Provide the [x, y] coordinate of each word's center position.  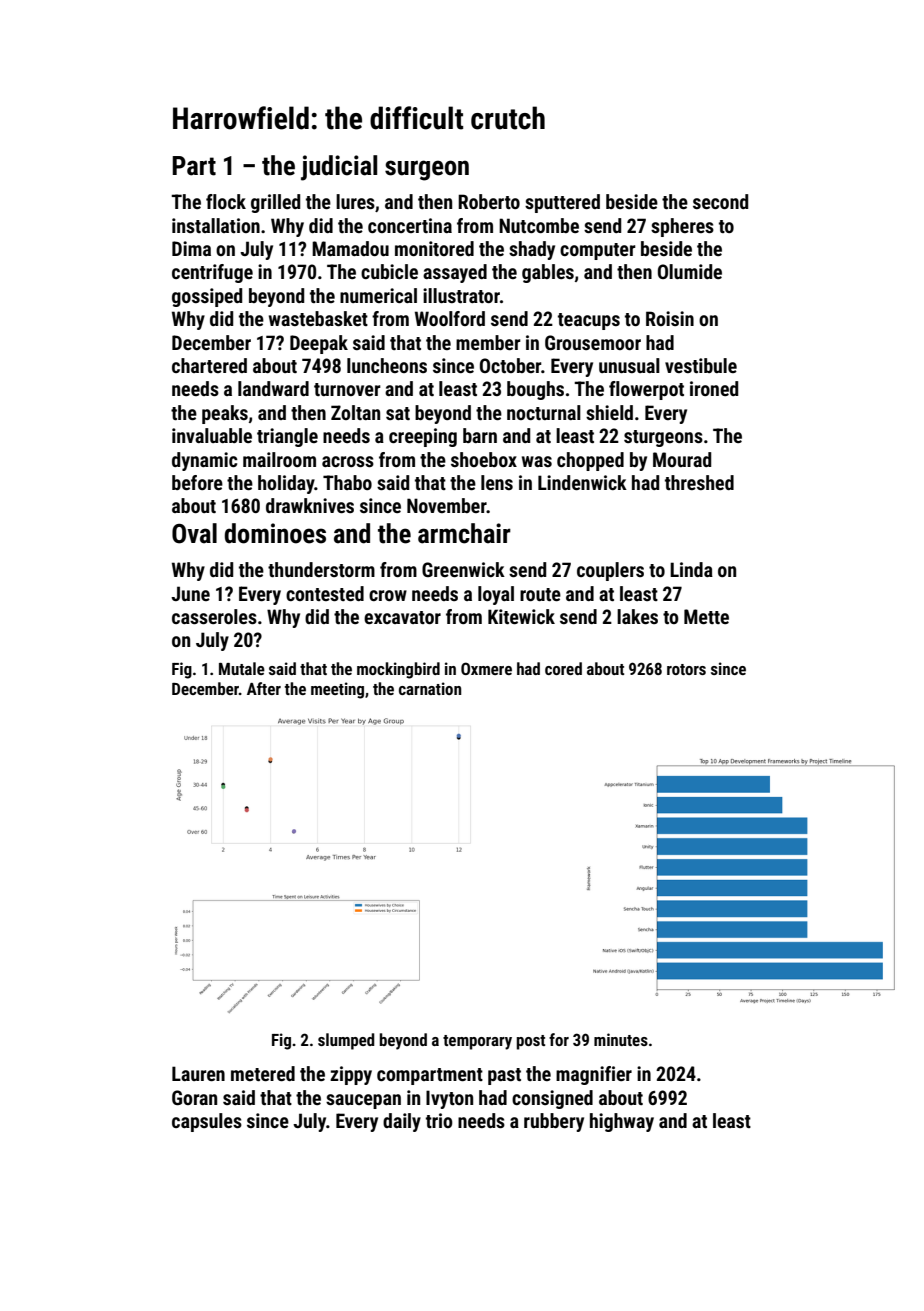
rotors [686, 669]
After [264, 688]
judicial [339, 168]
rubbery [554, 1122]
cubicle [389, 271]
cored [563, 668]
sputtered [562, 203]
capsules [207, 1122]
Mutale [242, 668]
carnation [430, 688]
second [720, 201]
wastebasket [318, 318]
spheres [682, 227]
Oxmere [486, 668]
